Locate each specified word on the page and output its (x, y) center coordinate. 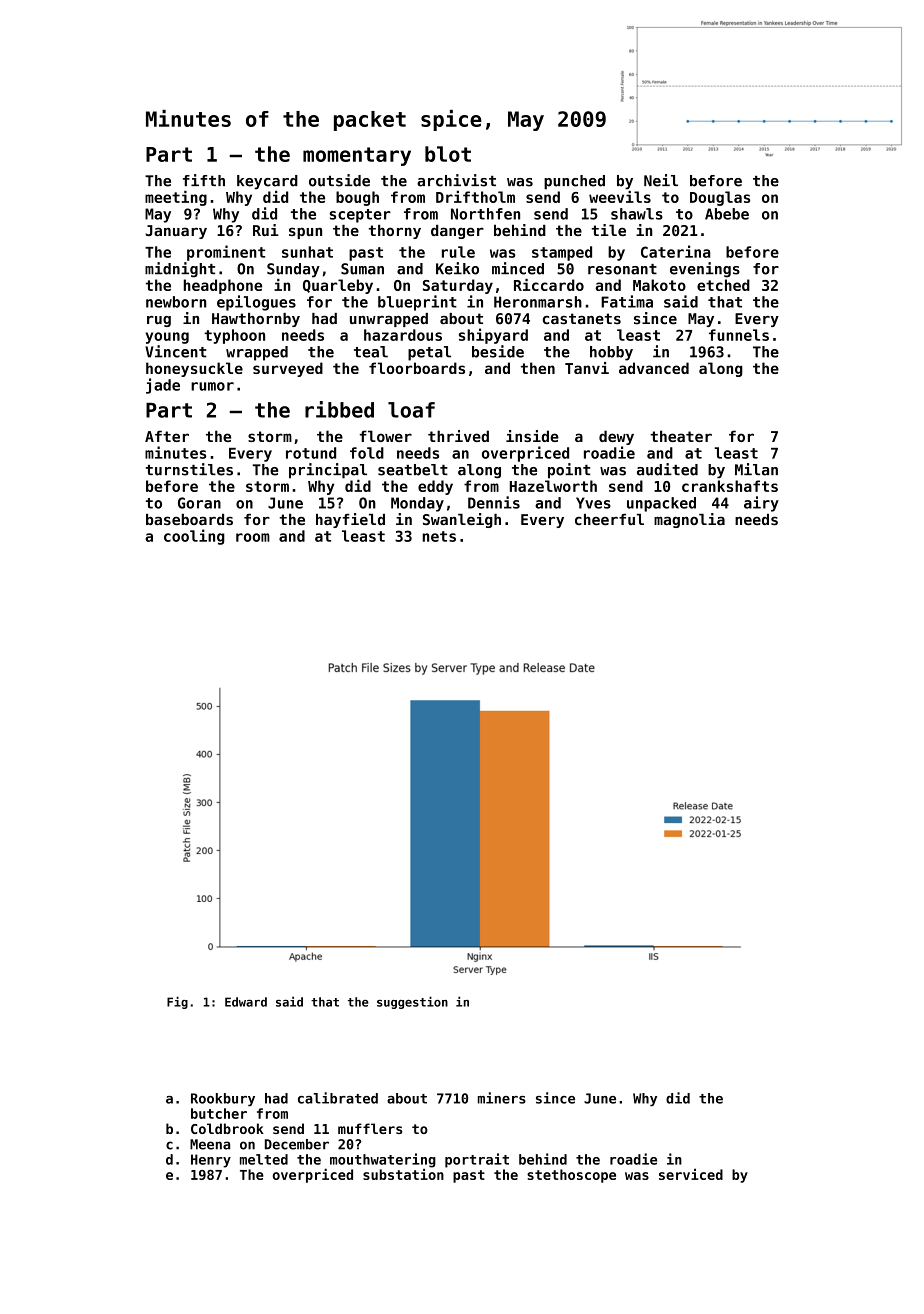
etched (723, 285)
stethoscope (571, 1176)
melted (264, 1159)
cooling (194, 537)
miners (502, 1098)
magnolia (689, 520)
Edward (246, 1002)
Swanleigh (462, 520)
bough (357, 198)
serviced (691, 1174)
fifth (204, 180)
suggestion (412, 1002)
